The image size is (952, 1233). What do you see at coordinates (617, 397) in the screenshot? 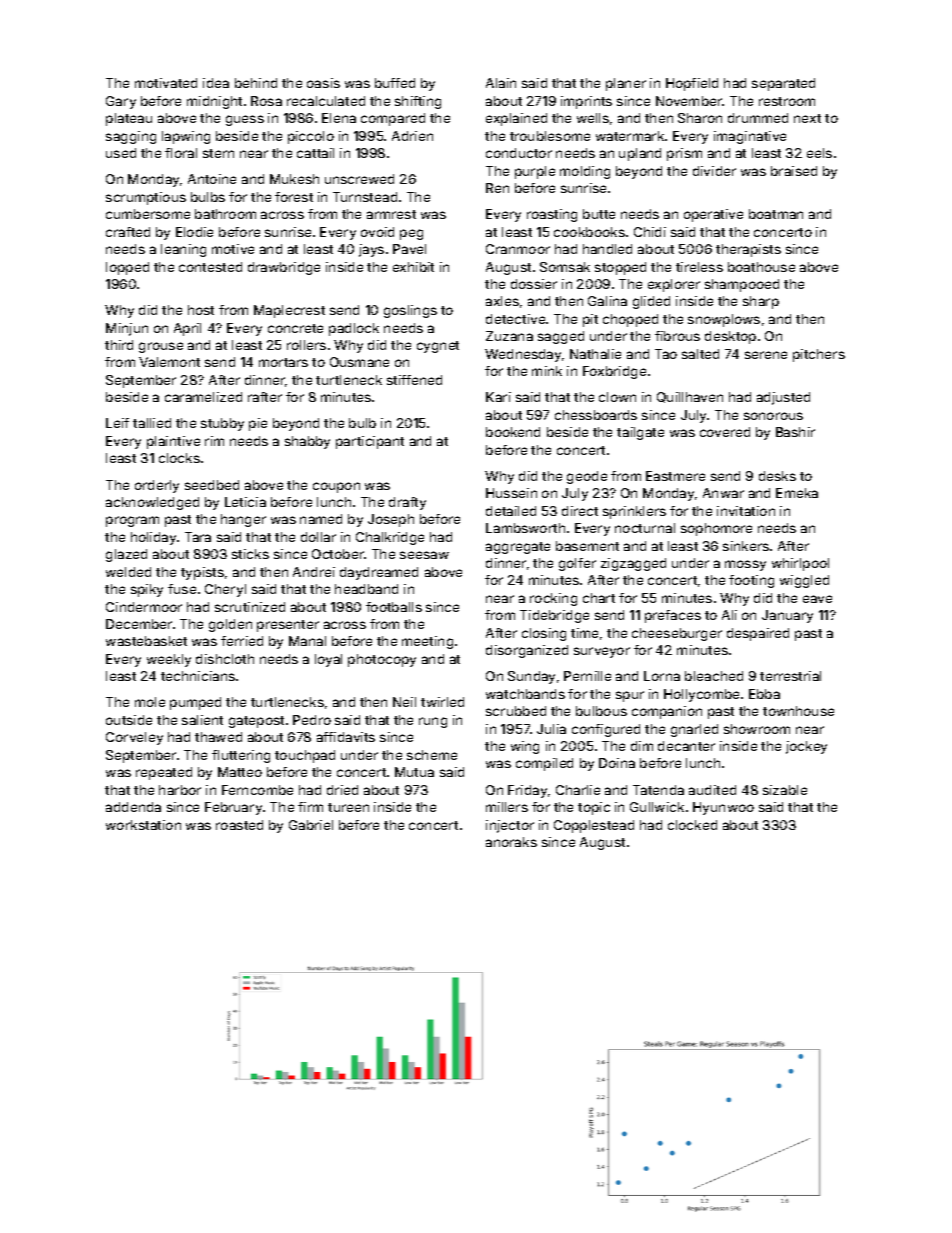
I see `clown` at bounding box center [617, 397].
